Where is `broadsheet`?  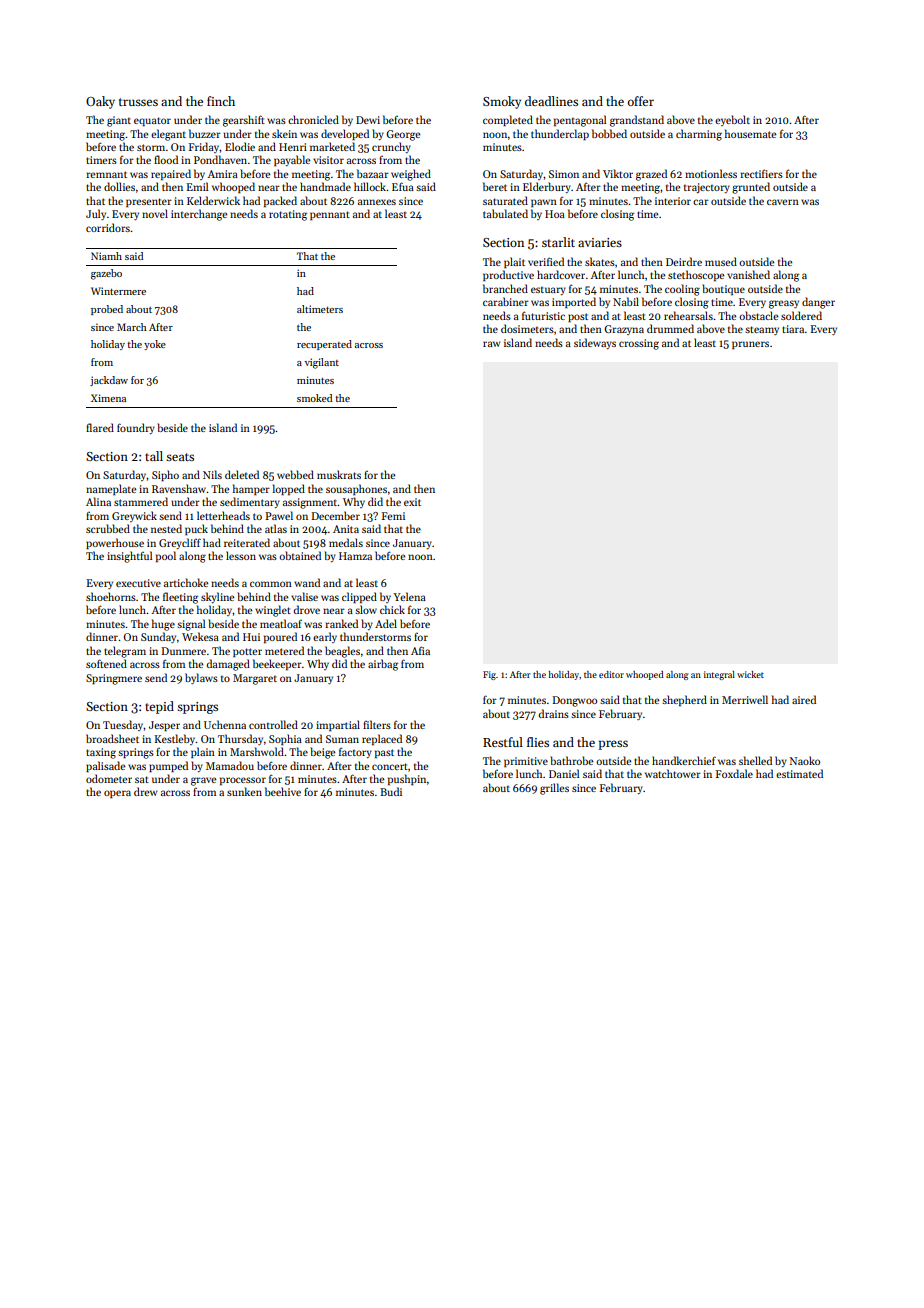
broadsheet is located at coordinates (112, 738).
